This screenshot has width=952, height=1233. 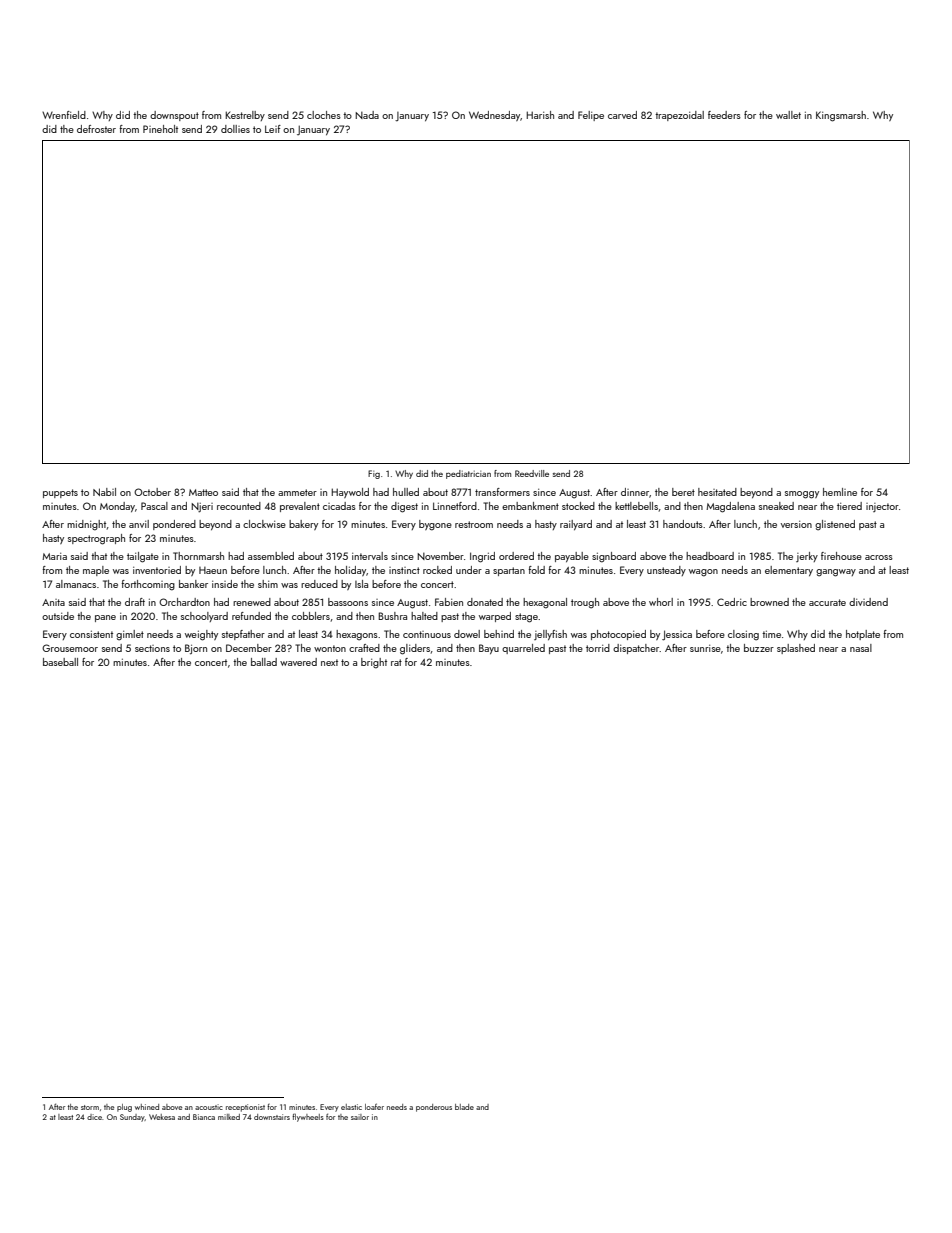 What do you see at coordinates (351, 1107) in the screenshot?
I see `elastic` at bounding box center [351, 1107].
